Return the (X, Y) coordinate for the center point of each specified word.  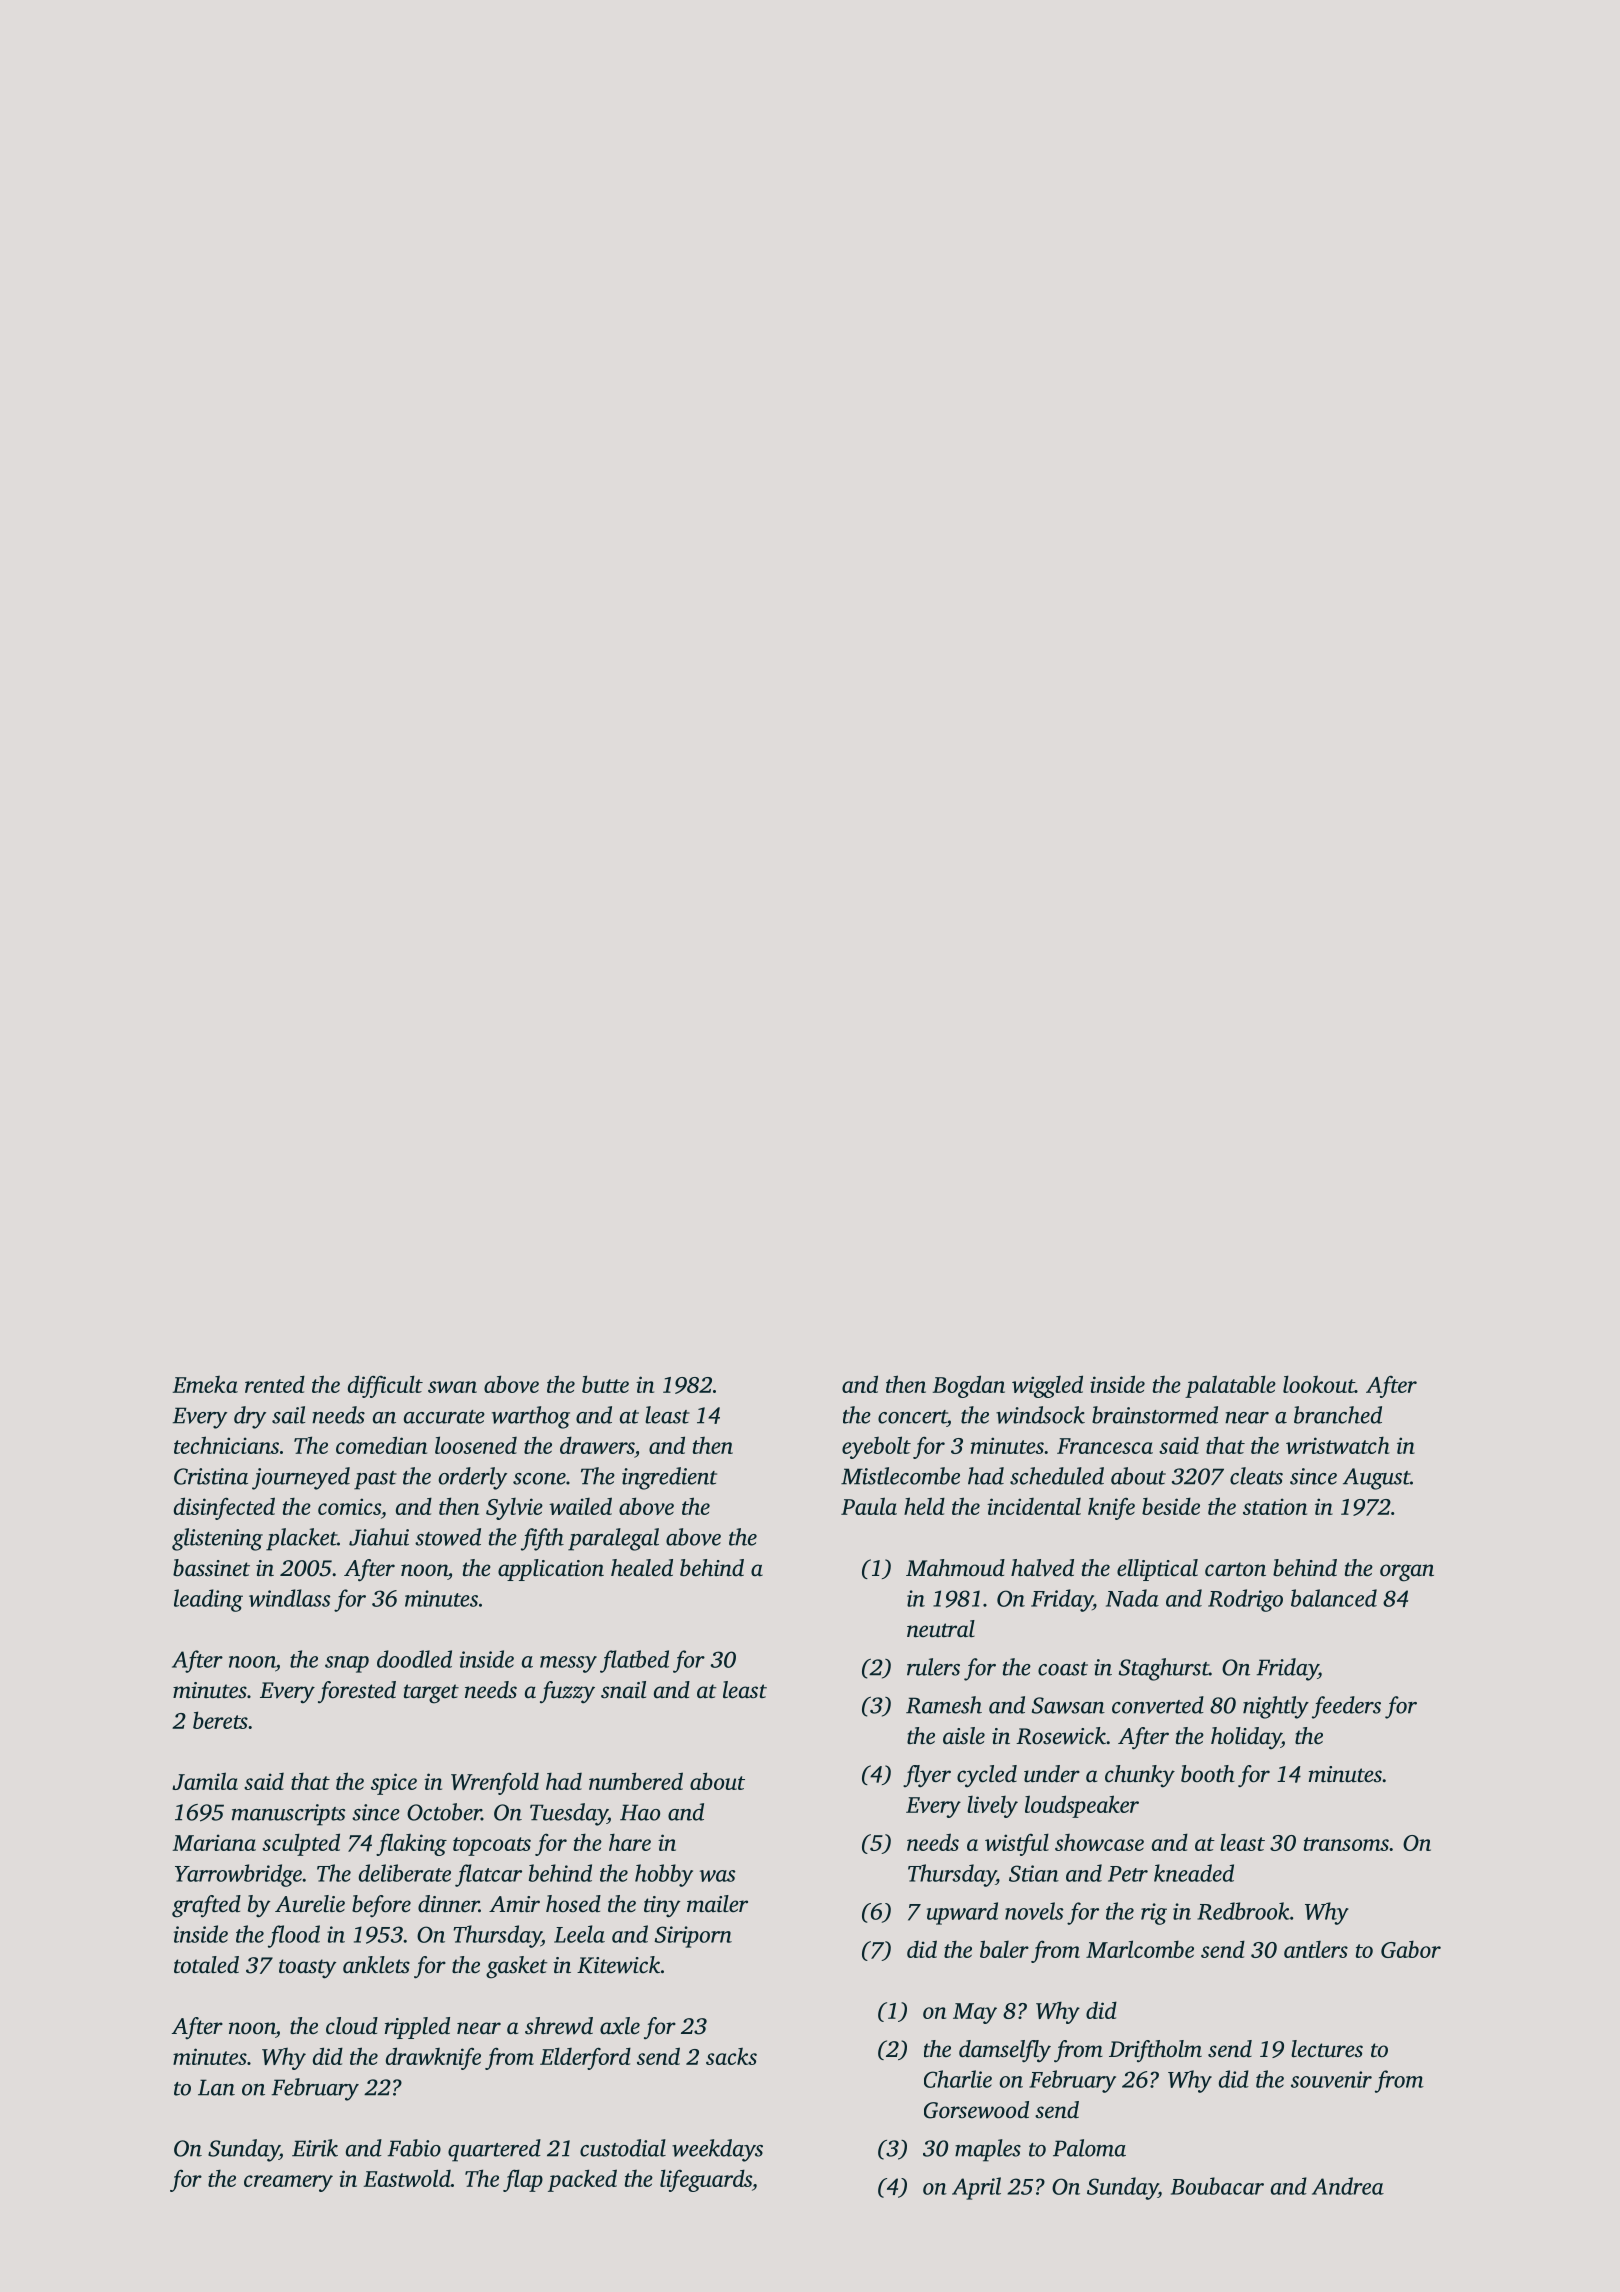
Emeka (205, 1384)
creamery (288, 2183)
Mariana (214, 1842)
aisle (964, 1736)
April (976, 2188)
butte (605, 1384)
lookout (1319, 1384)
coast (1063, 1669)
